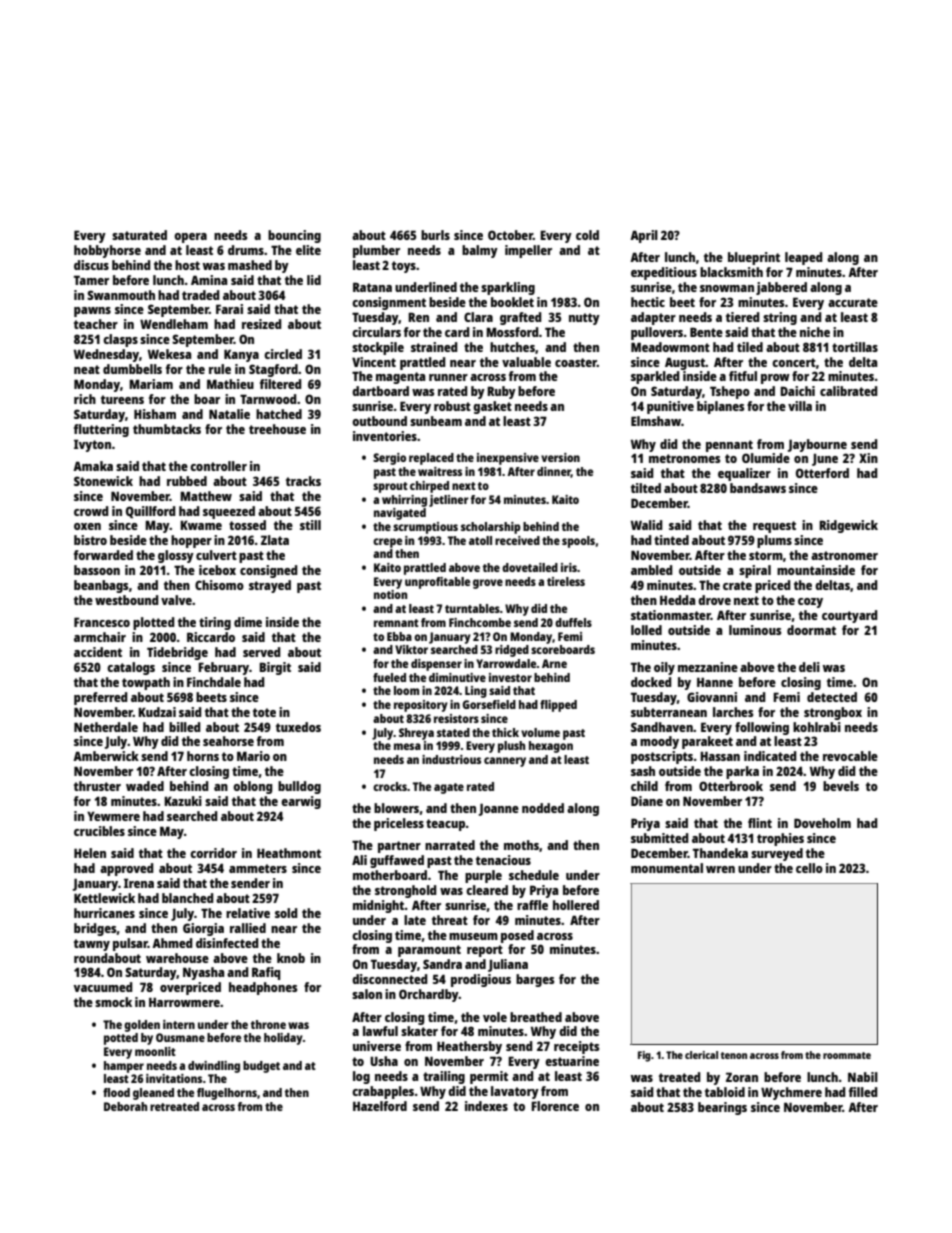 The image size is (952, 1233). Describe the element at coordinates (104, 913) in the screenshot. I see `hurricanes` at that location.
